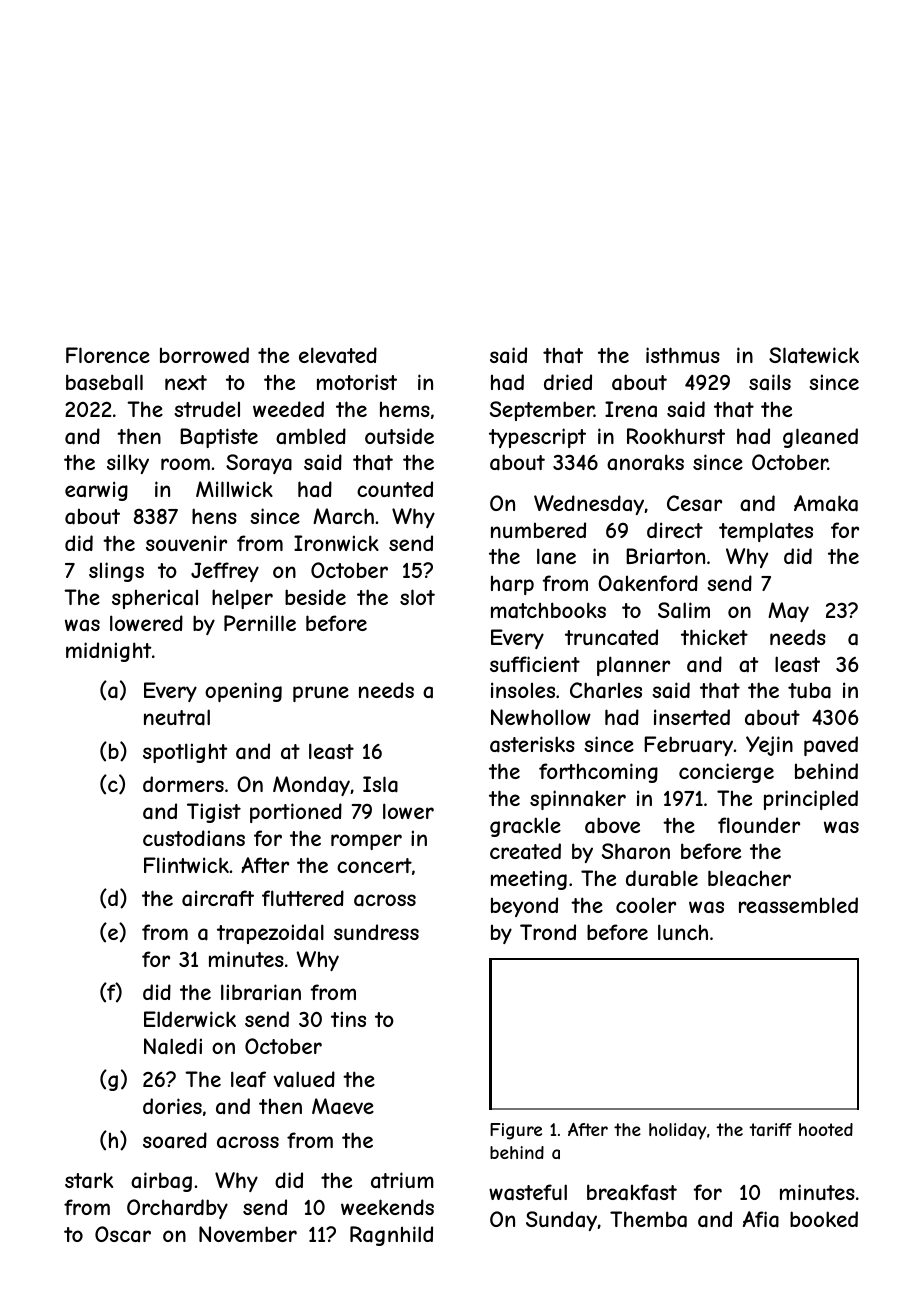 This screenshot has height=1311, width=924. Describe the element at coordinates (261, 992) in the screenshot. I see `librarian` at that location.
